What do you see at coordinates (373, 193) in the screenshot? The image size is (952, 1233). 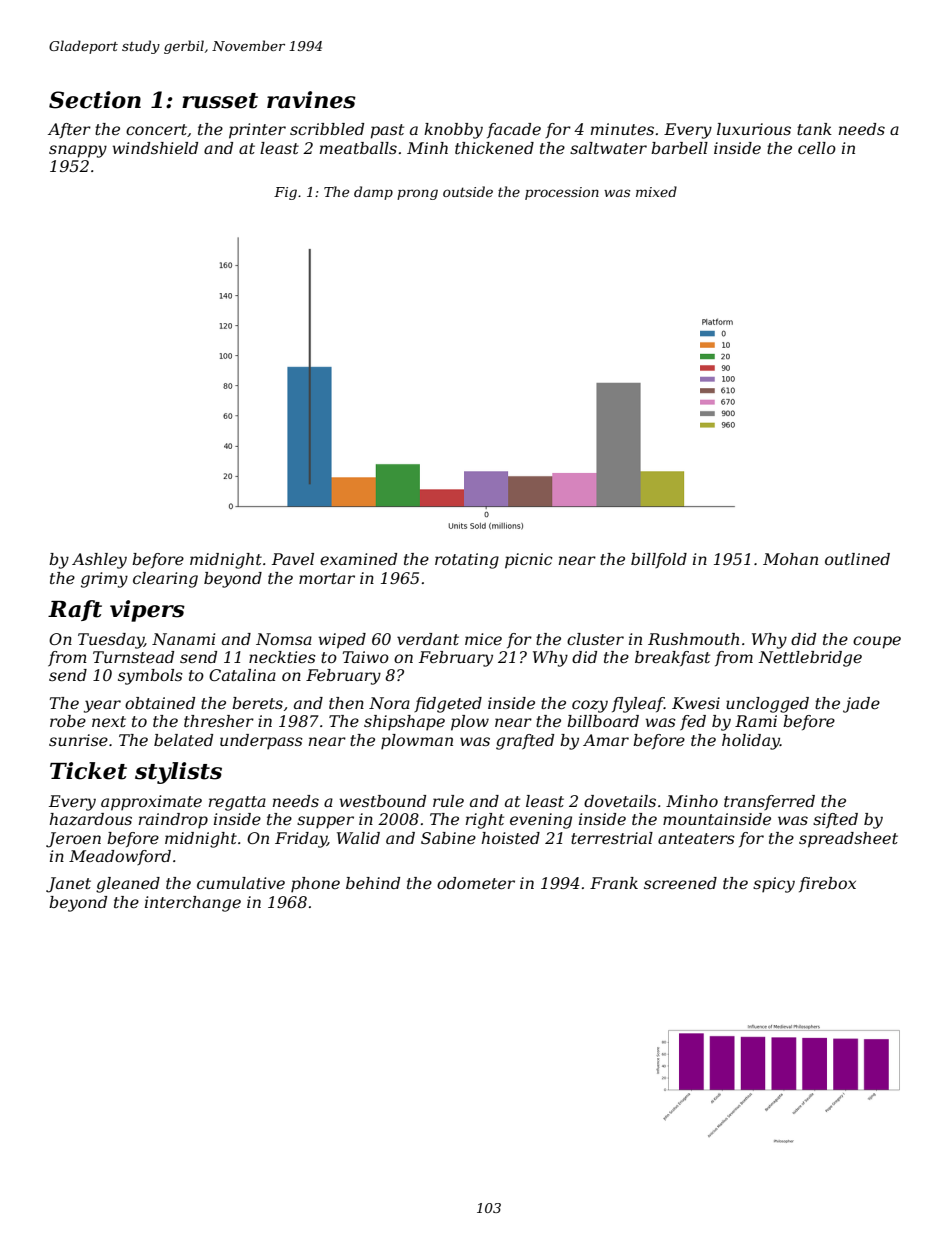 I see `damp` at bounding box center [373, 193].
